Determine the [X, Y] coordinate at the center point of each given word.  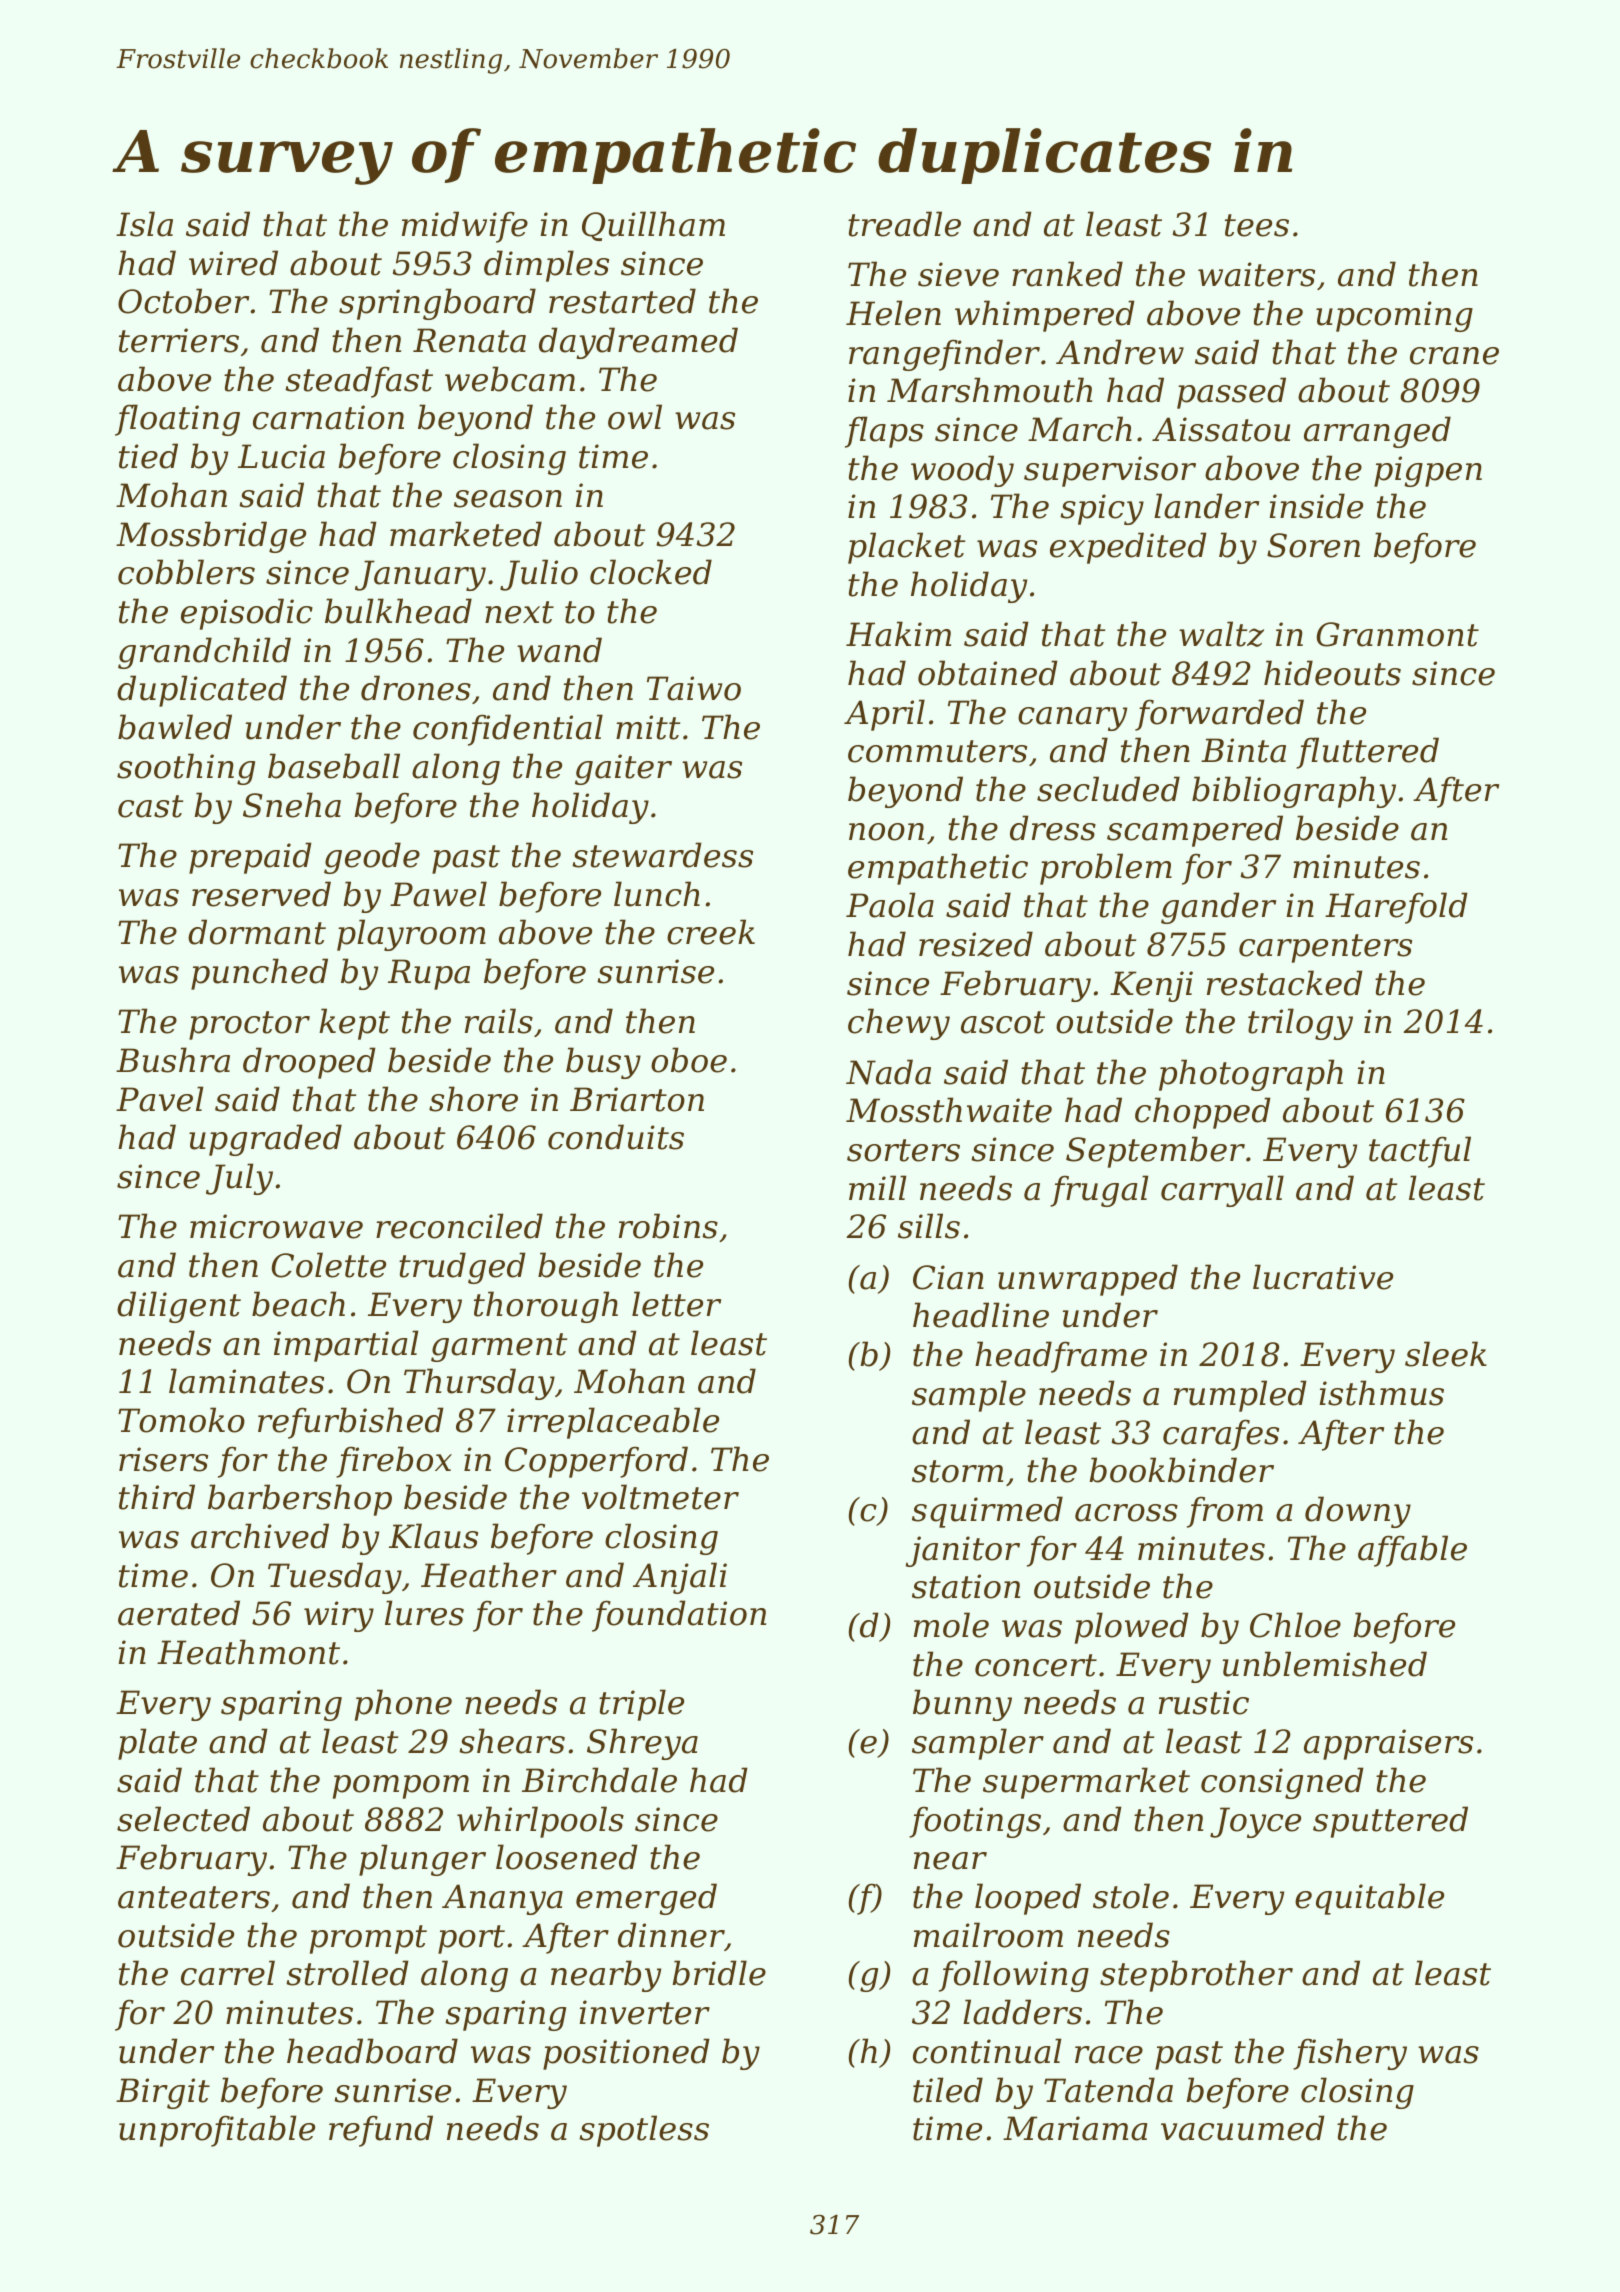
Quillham [653, 226]
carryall [1222, 1191]
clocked [651, 572]
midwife [465, 227]
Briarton [637, 1099]
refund [381, 2131]
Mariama [1075, 2128]
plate [157, 1744]
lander [1206, 506]
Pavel [160, 1099]
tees [1257, 225]
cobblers [186, 572]
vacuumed [1243, 2128]
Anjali [680, 1578]
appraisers [1388, 1744]
